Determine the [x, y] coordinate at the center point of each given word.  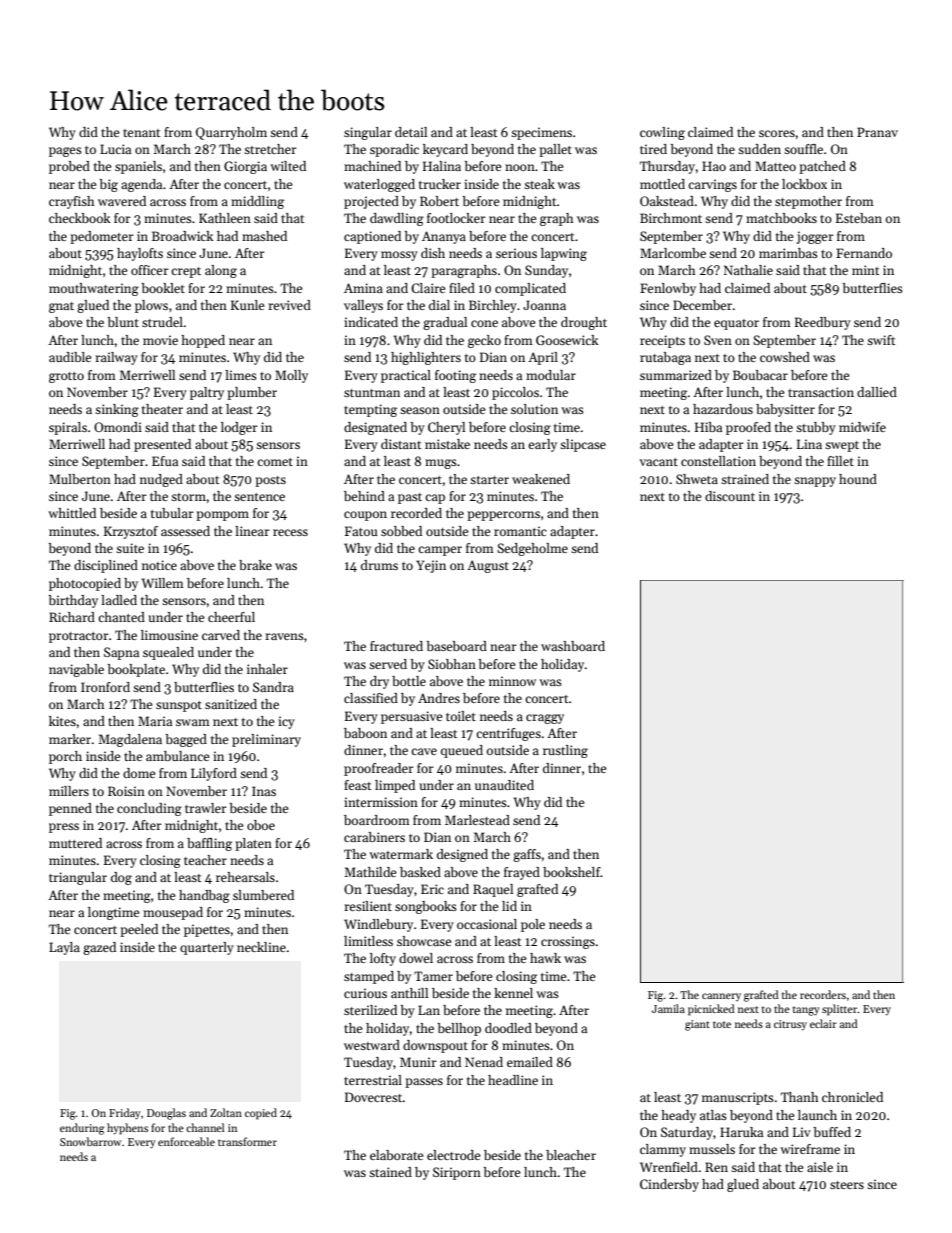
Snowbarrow [90, 1141]
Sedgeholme [532, 549]
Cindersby [669, 1185]
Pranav [877, 132]
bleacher [571, 1155]
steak [539, 184]
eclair [823, 1023]
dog [121, 878]
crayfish [72, 202]
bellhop [459, 1029]
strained [745, 479]
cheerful [231, 617]
